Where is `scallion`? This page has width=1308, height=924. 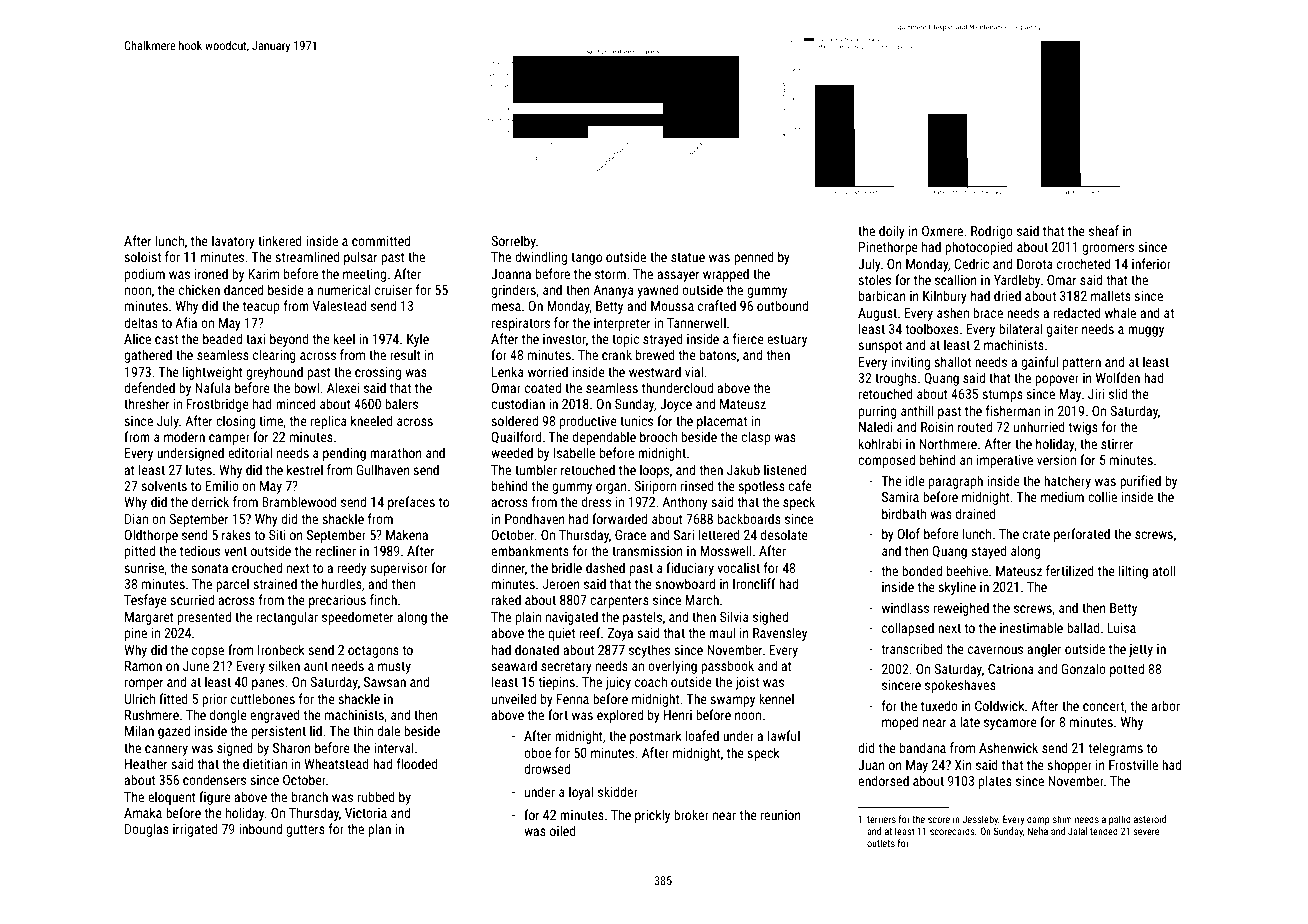 scallion is located at coordinates (956, 279).
